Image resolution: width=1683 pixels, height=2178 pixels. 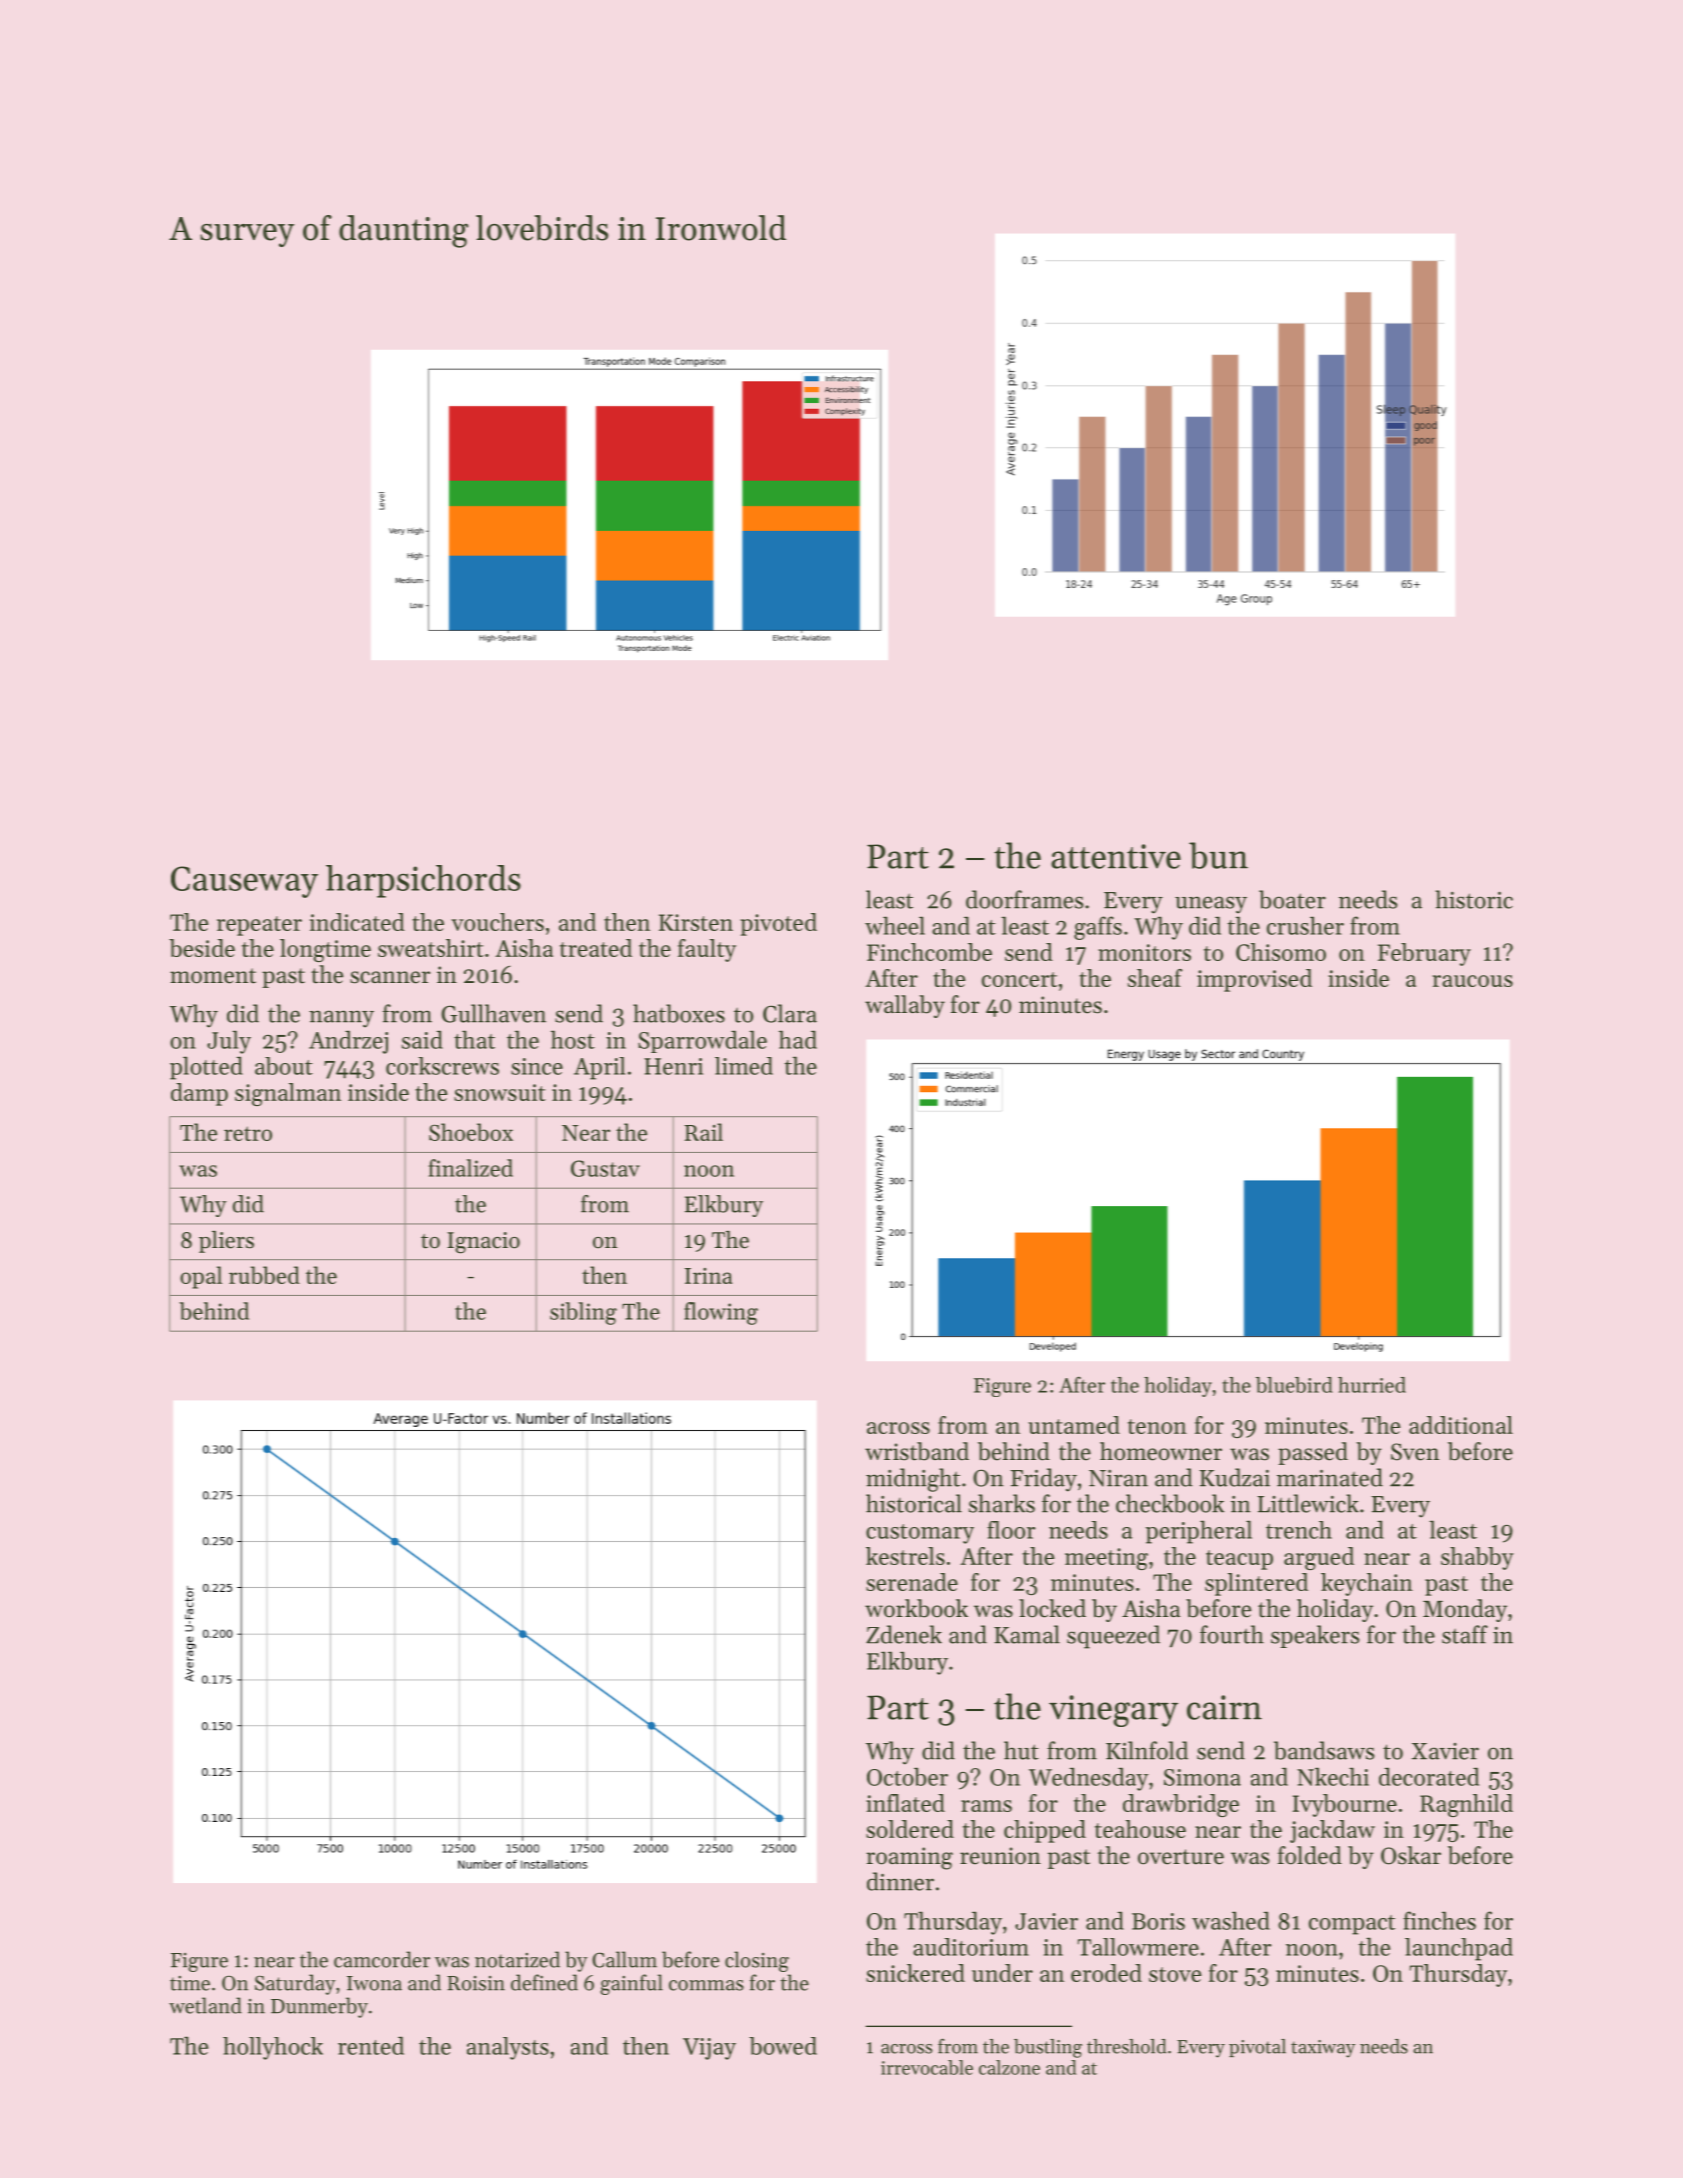 What do you see at coordinates (1367, 1584) in the screenshot?
I see `keychain` at bounding box center [1367, 1584].
